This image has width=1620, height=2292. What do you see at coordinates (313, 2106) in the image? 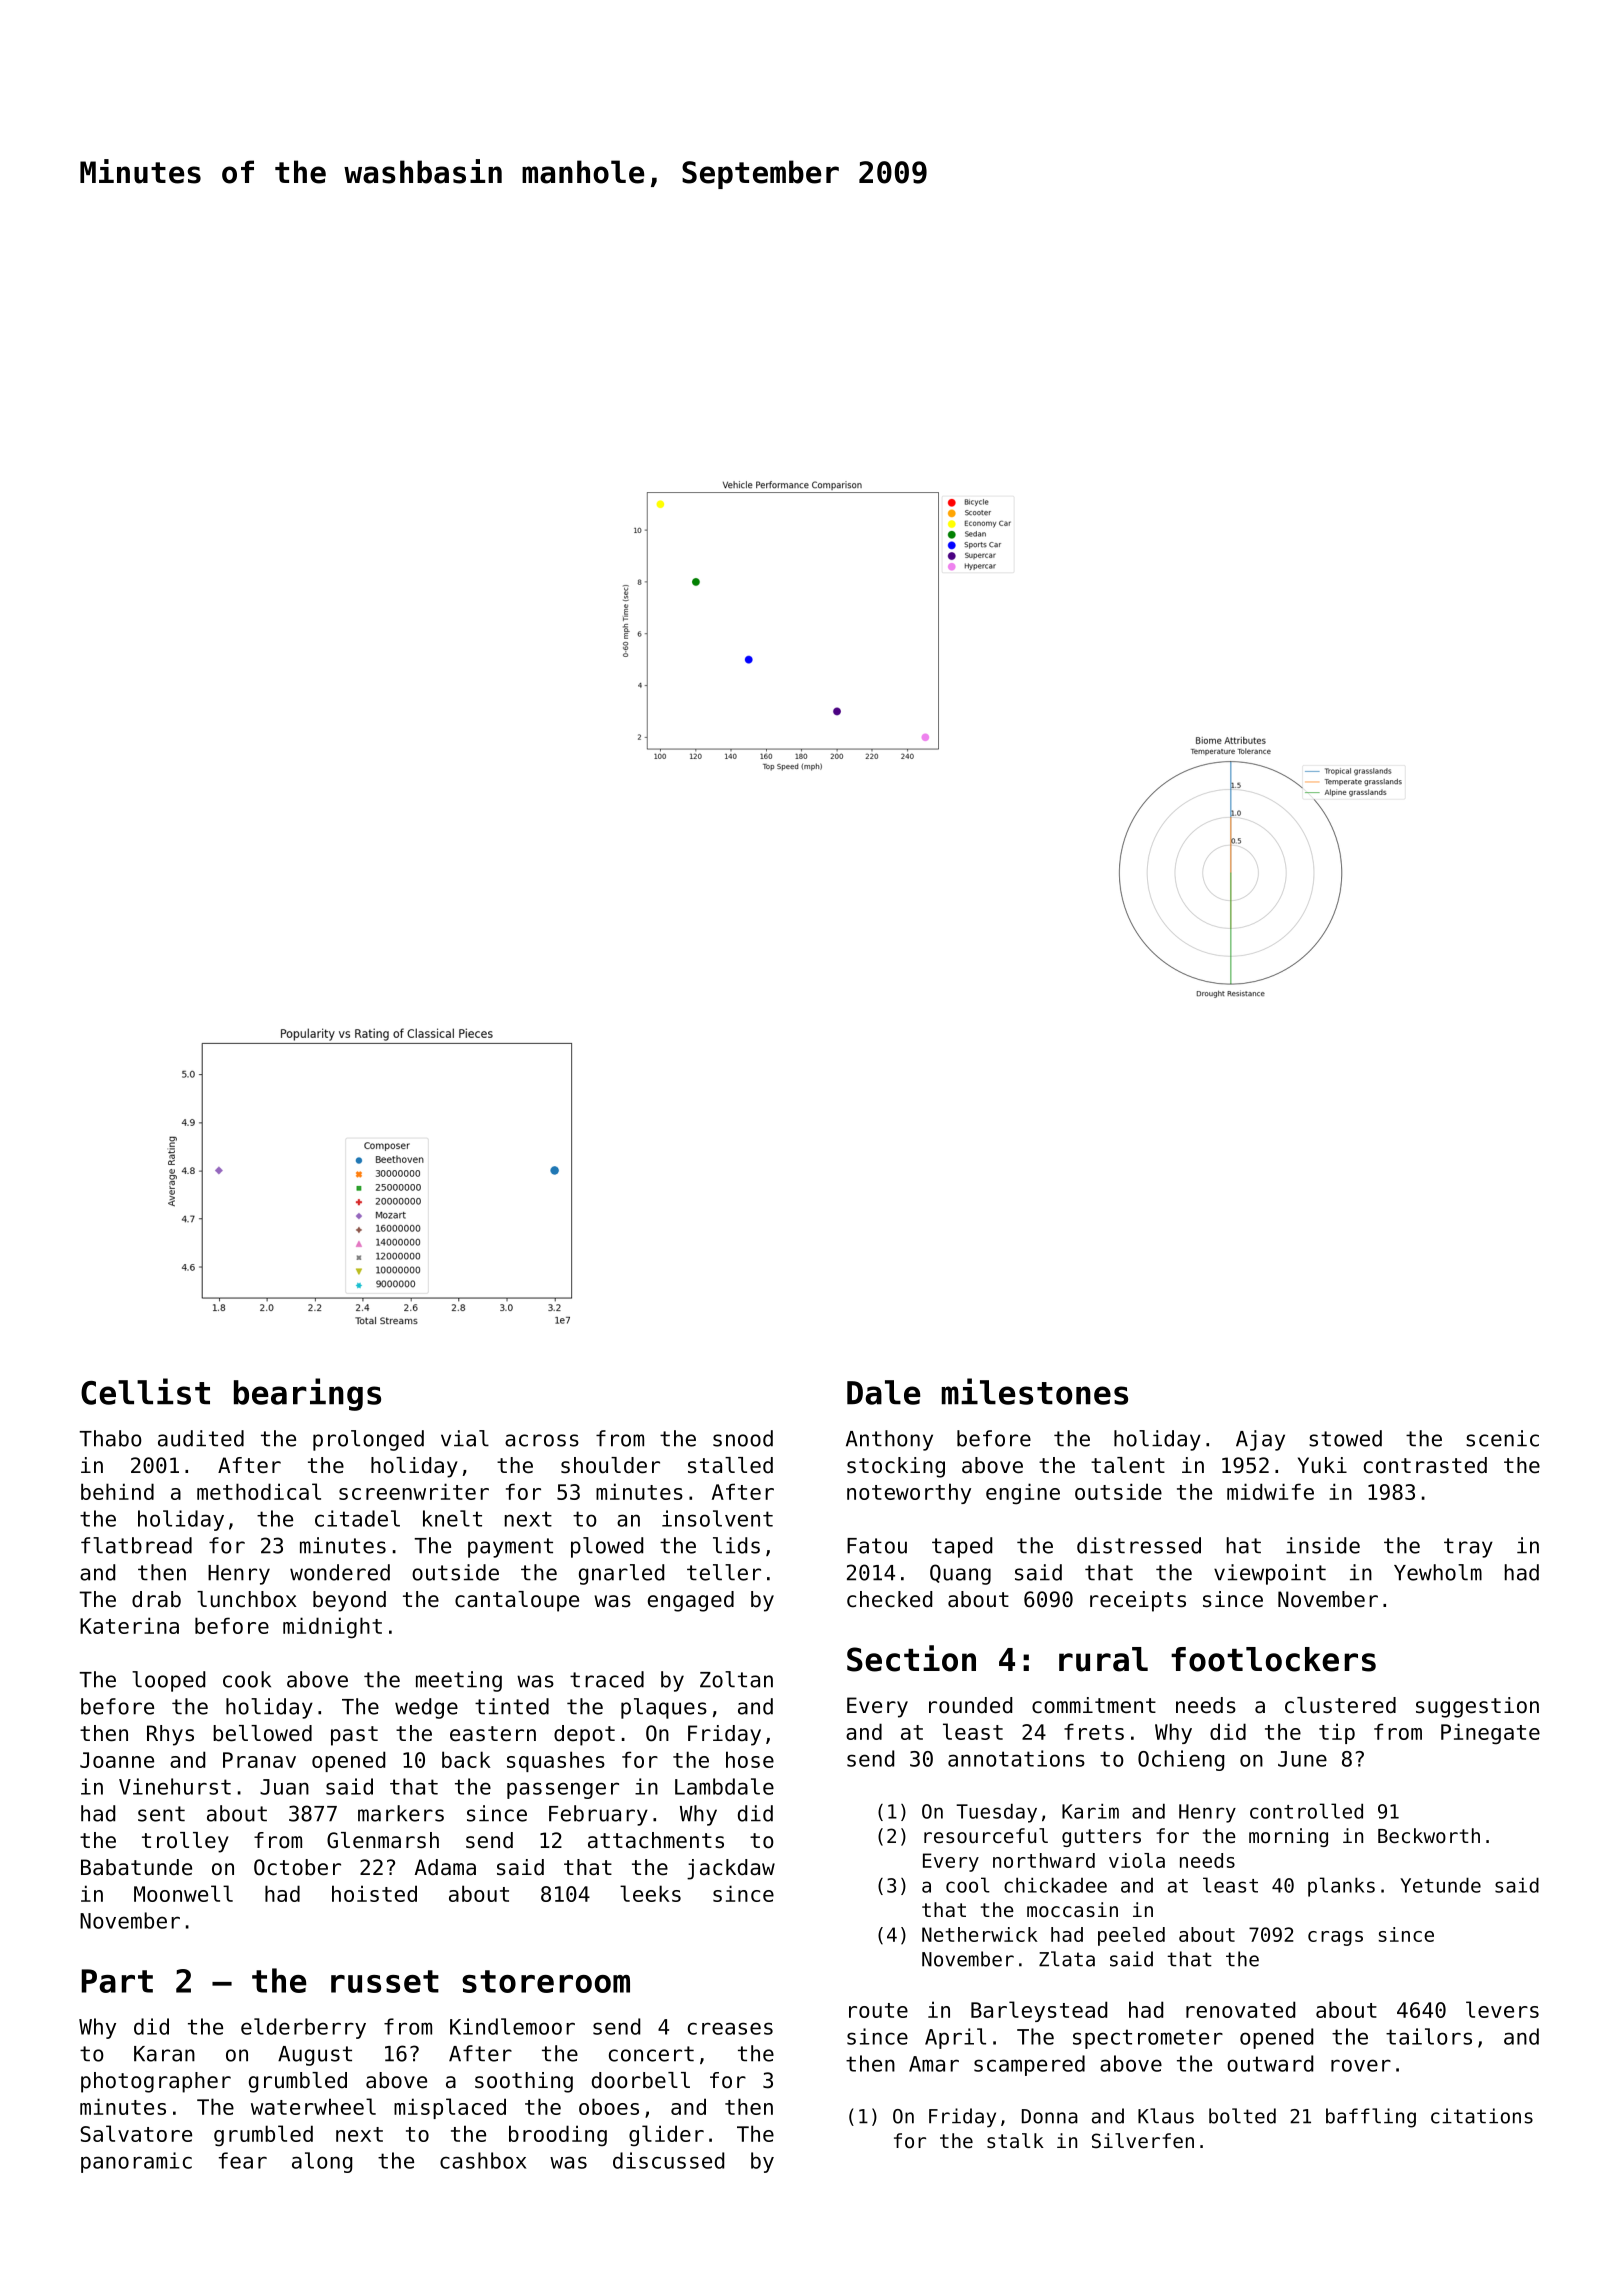
I see `waterwheel` at bounding box center [313, 2106].
